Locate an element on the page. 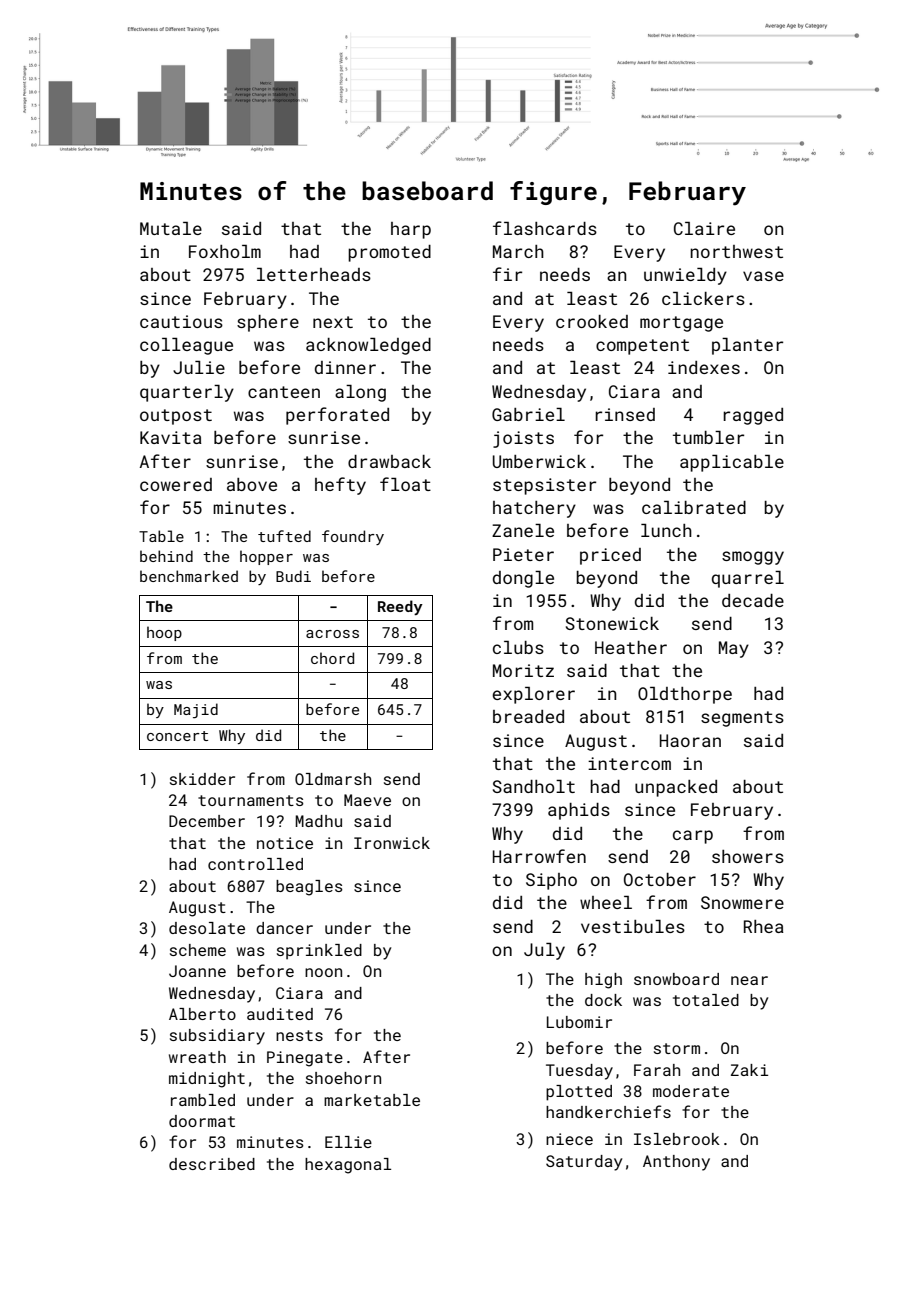 This image has height=1311, width=924. scheme is located at coordinates (198, 950).
